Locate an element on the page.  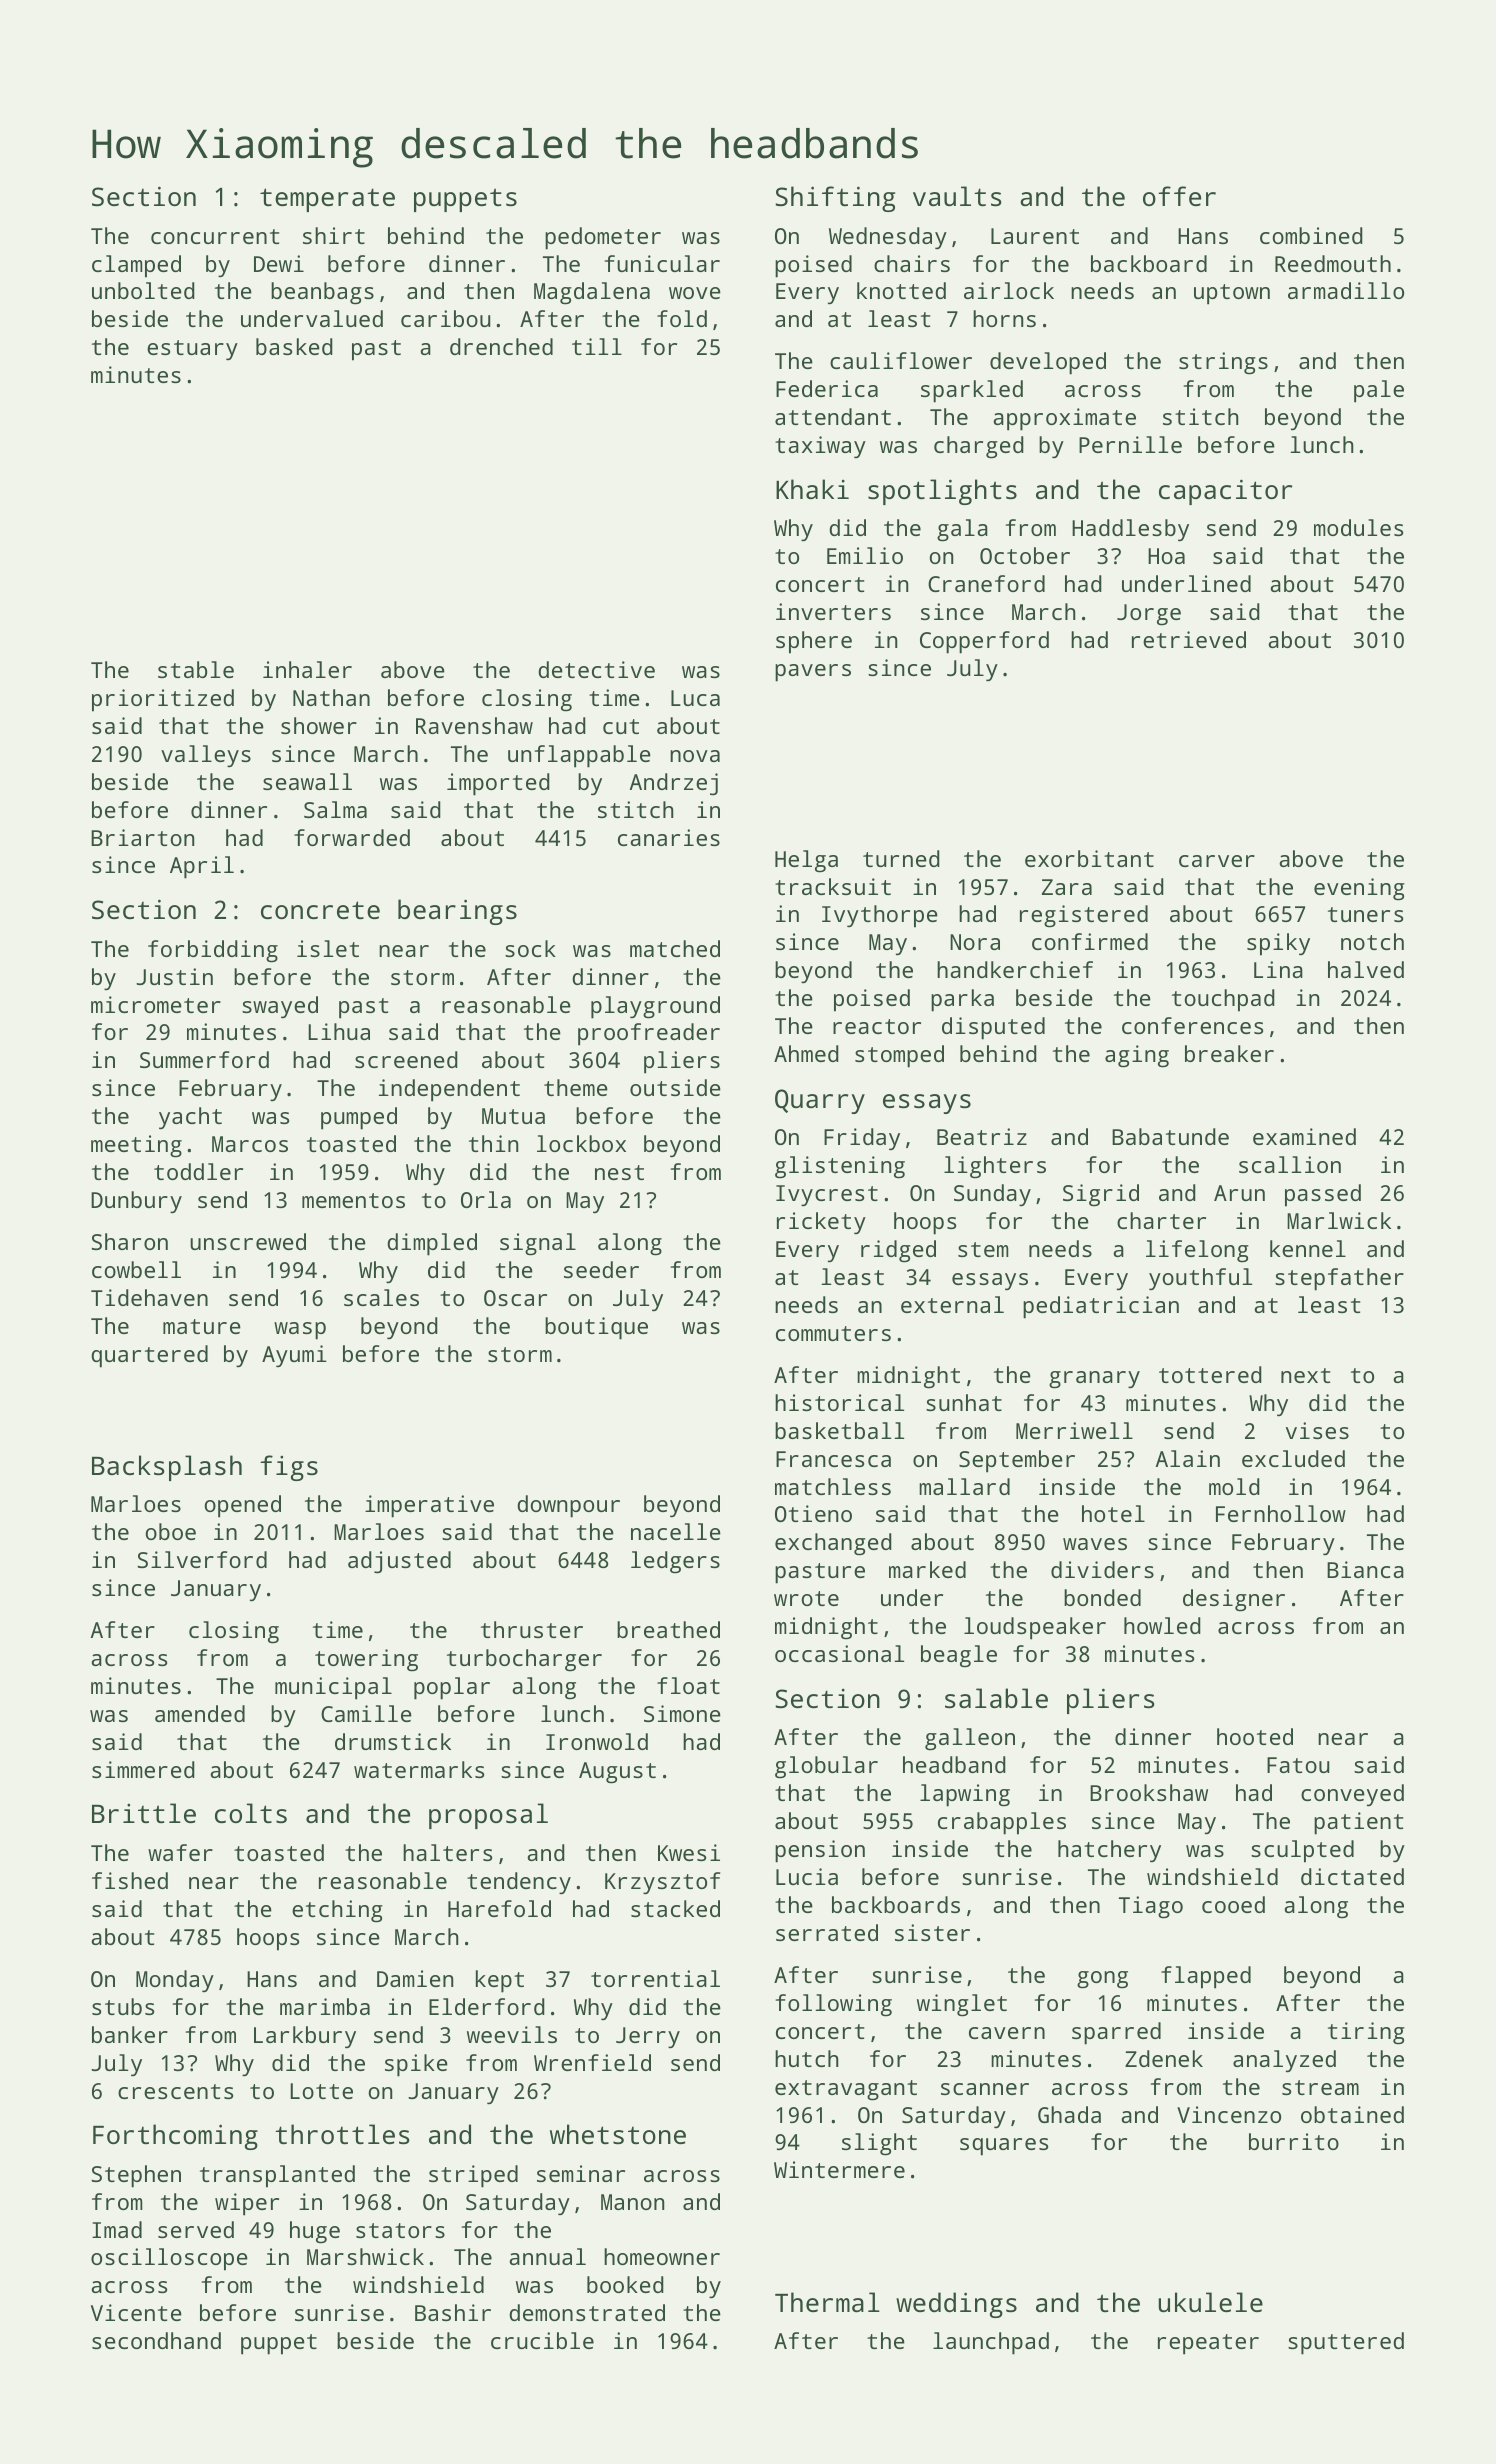
oscilloscope is located at coordinates (169, 2259).
